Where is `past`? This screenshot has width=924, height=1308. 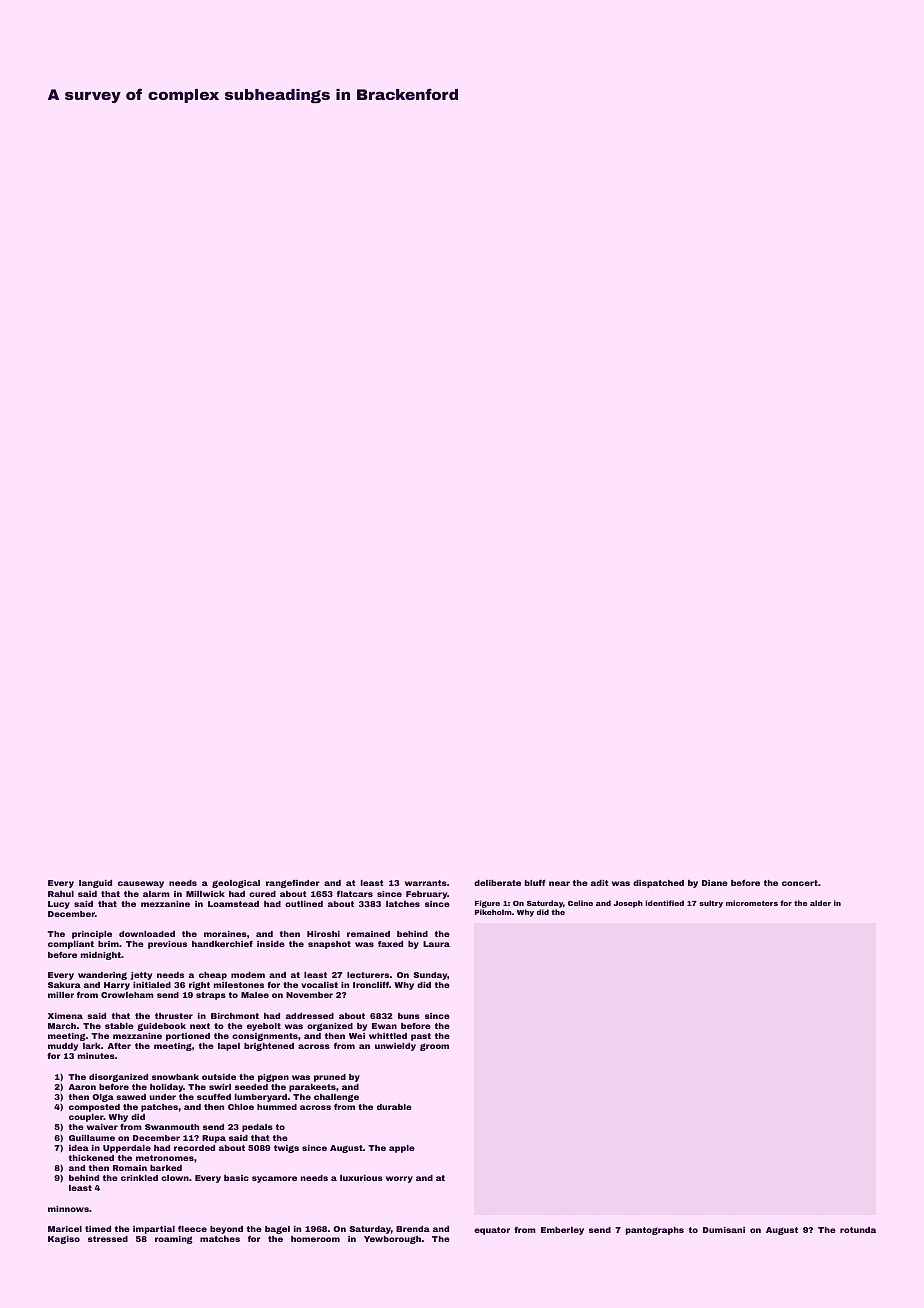
past is located at coordinates (421, 1037).
